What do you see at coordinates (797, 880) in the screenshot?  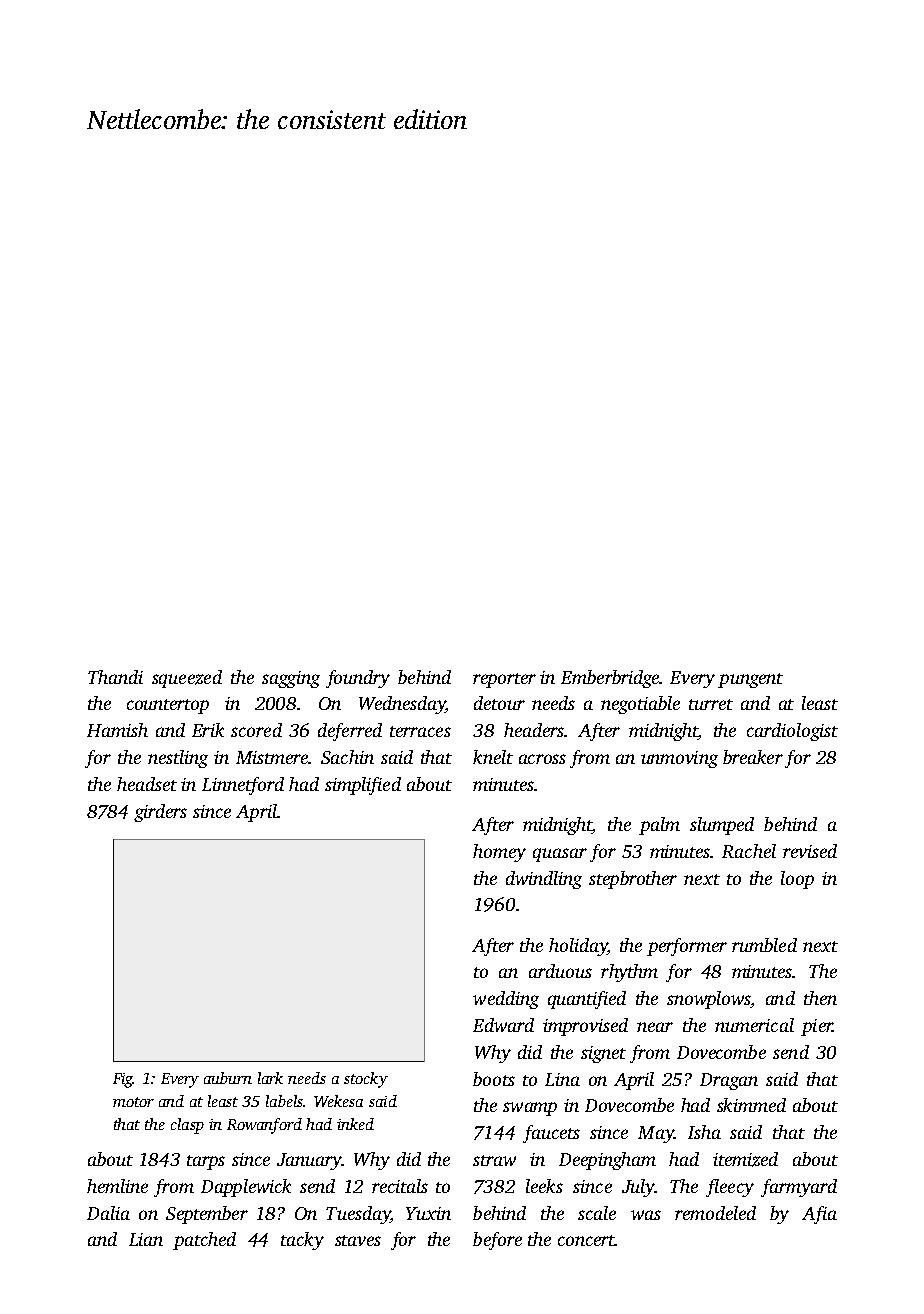 I see `loop` at bounding box center [797, 880].
